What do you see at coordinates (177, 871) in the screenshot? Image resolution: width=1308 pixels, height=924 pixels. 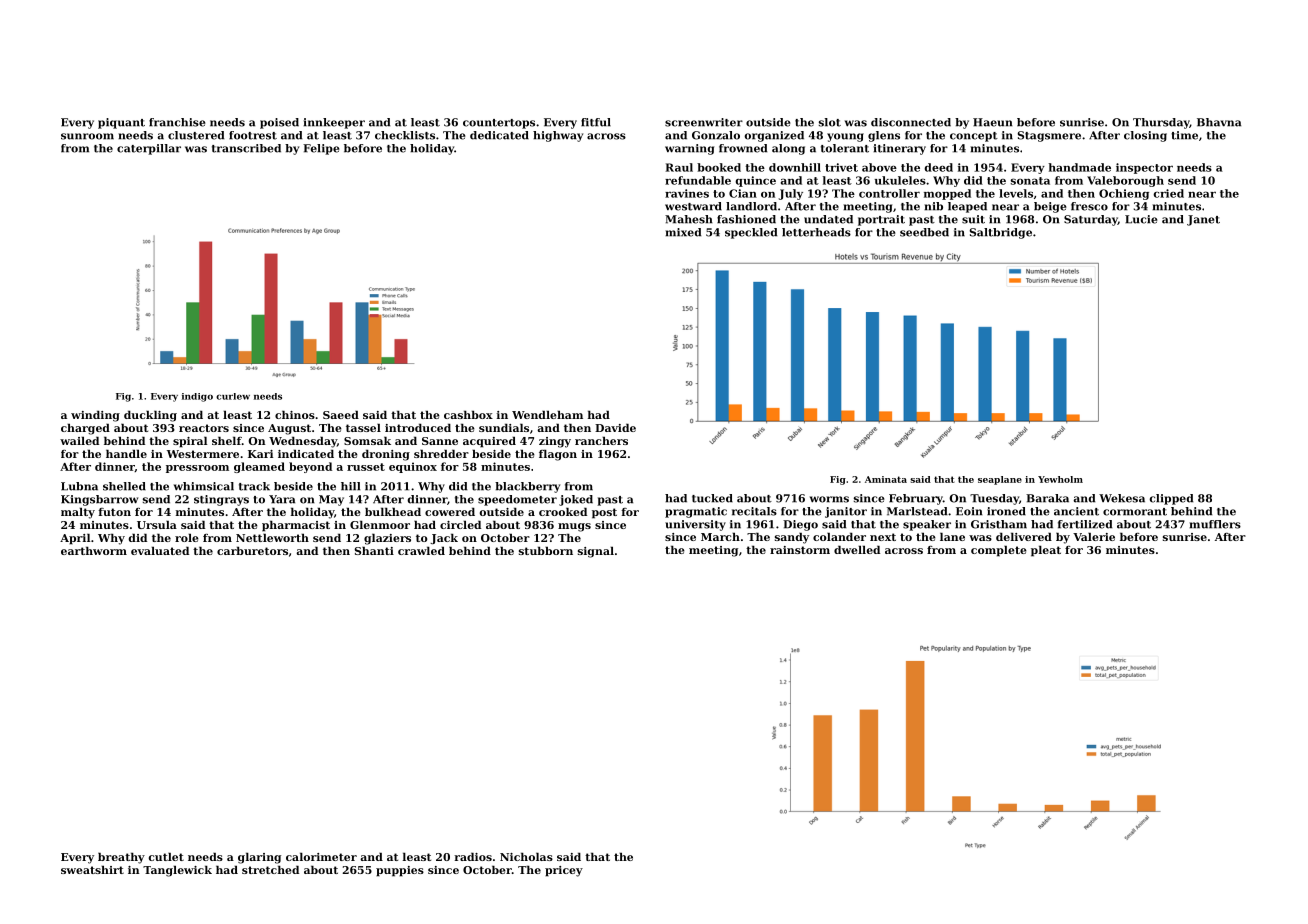 I see `Tanglewick` at bounding box center [177, 871].
